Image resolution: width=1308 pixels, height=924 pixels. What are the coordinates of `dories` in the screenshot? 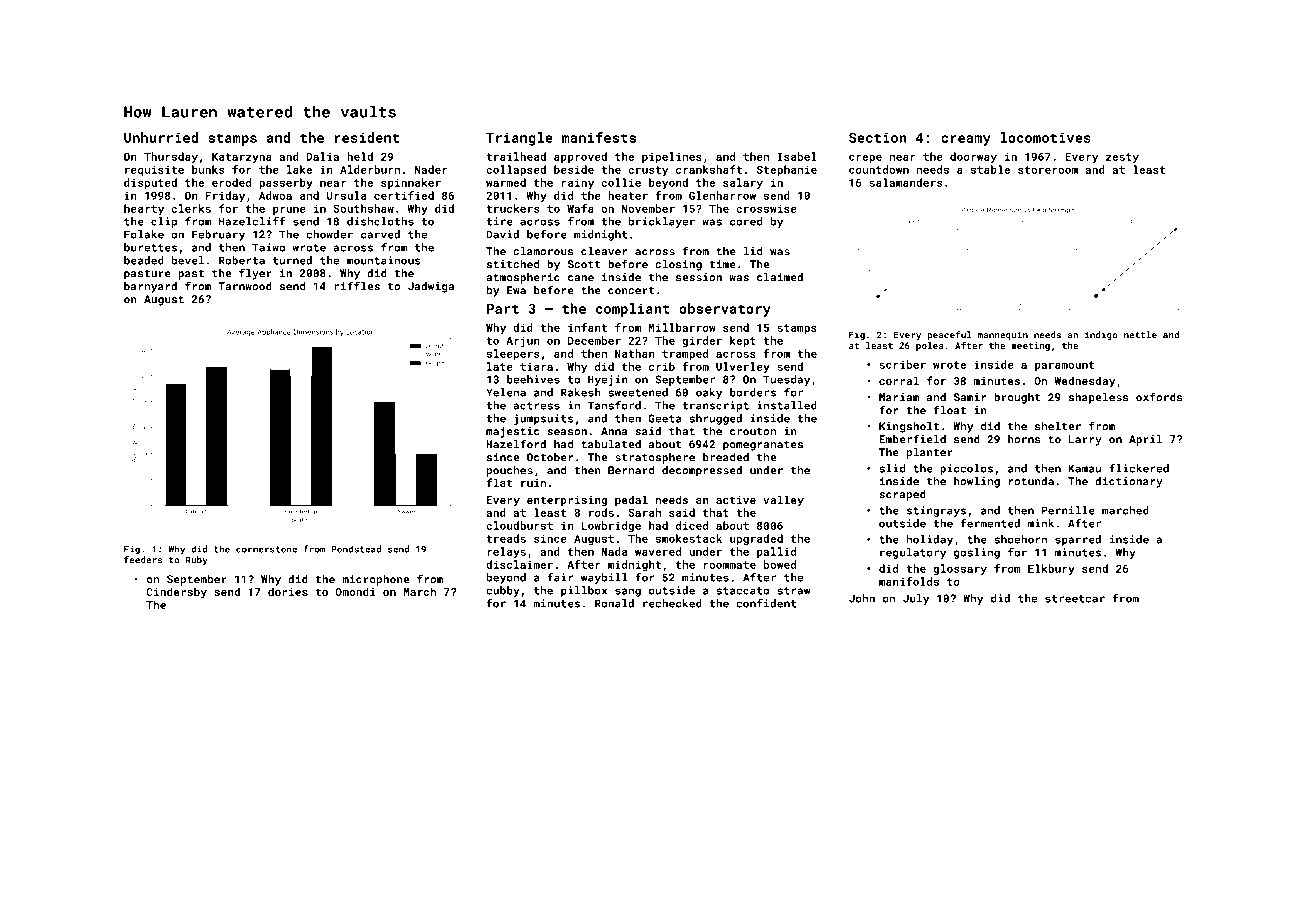 It's located at (288, 591).
